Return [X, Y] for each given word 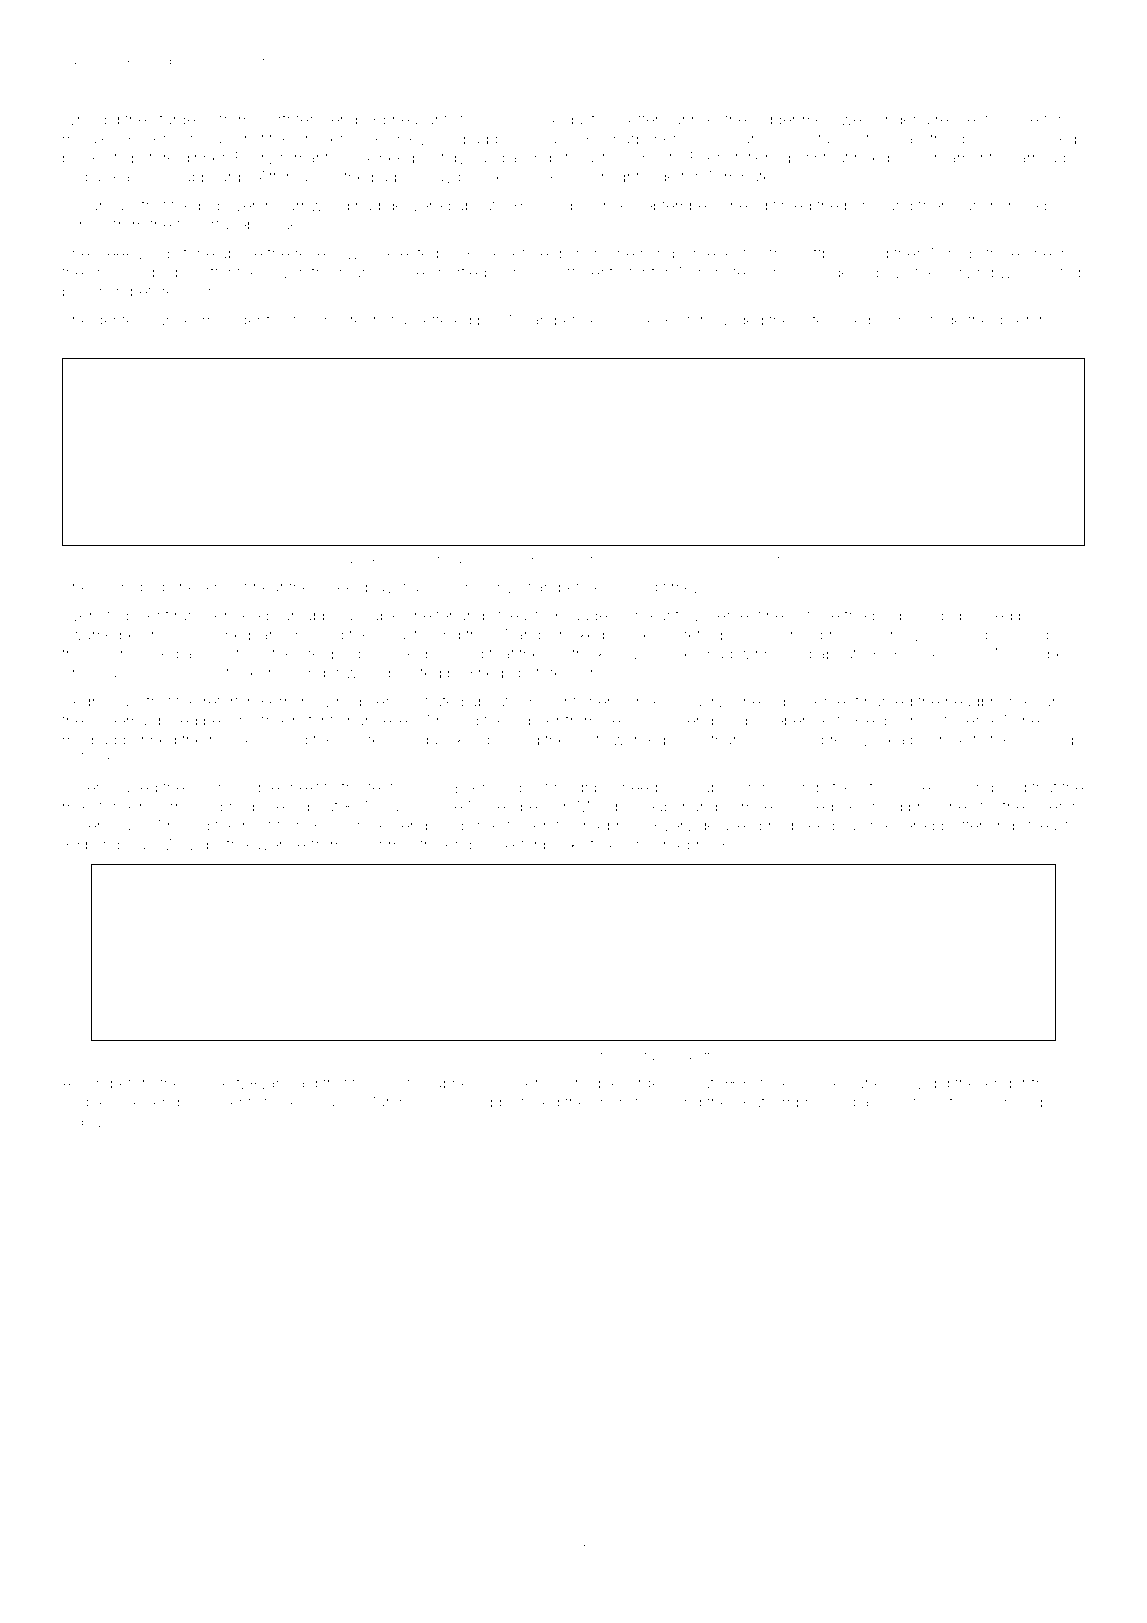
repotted [701, 1057]
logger [774, 121]
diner [1012, 320]
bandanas [120, 845]
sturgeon [182, 122]
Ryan [267, 1084]
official [488, 1055]
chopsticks [629, 1103]
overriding [130, 588]
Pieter [685, 320]
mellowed [836, 120]
